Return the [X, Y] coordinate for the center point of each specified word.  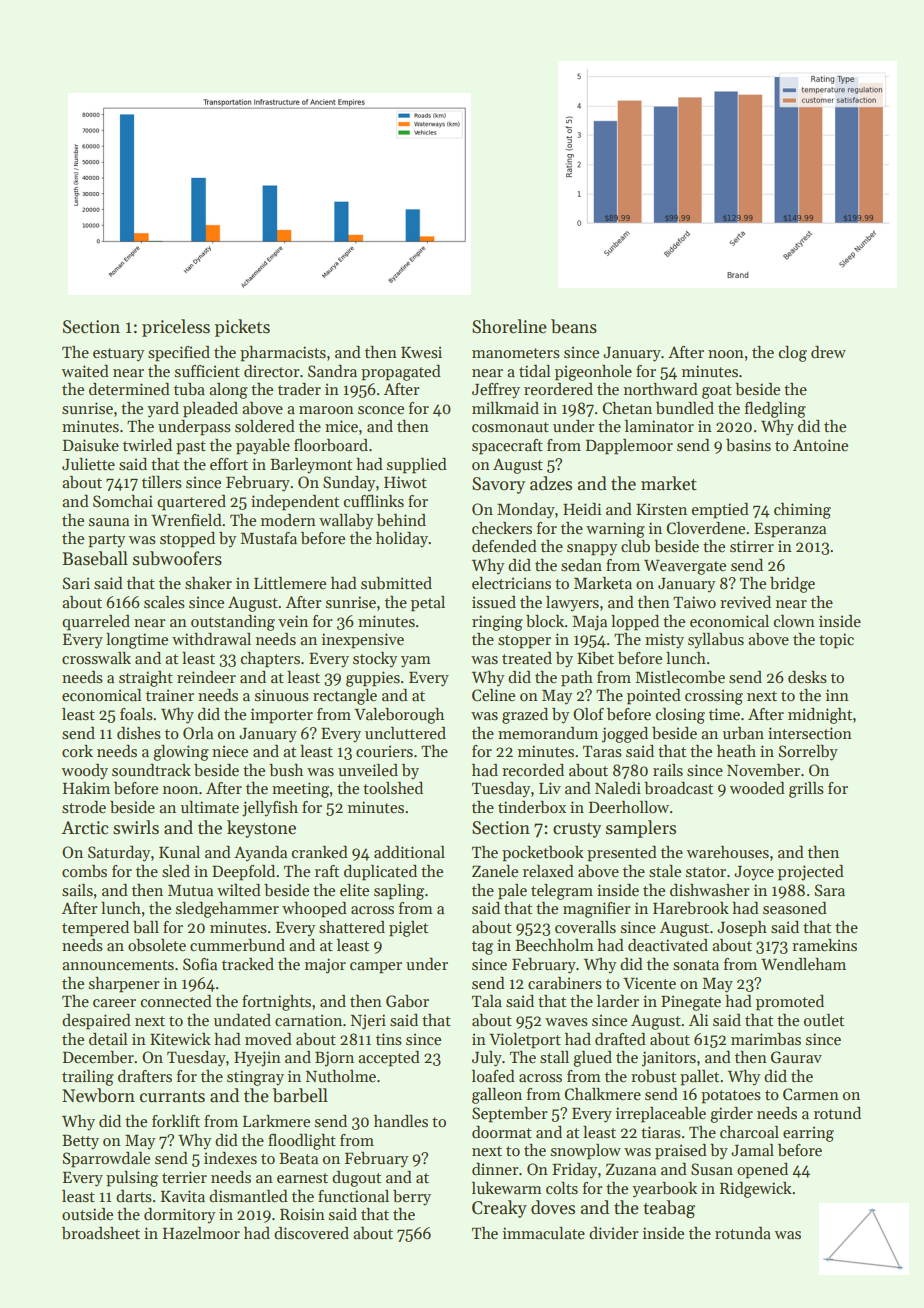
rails [668, 770]
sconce [381, 410]
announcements [118, 965]
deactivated [668, 945]
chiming [802, 511]
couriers [384, 751]
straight [146, 679]
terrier [184, 1177]
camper [376, 968]
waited [85, 371]
